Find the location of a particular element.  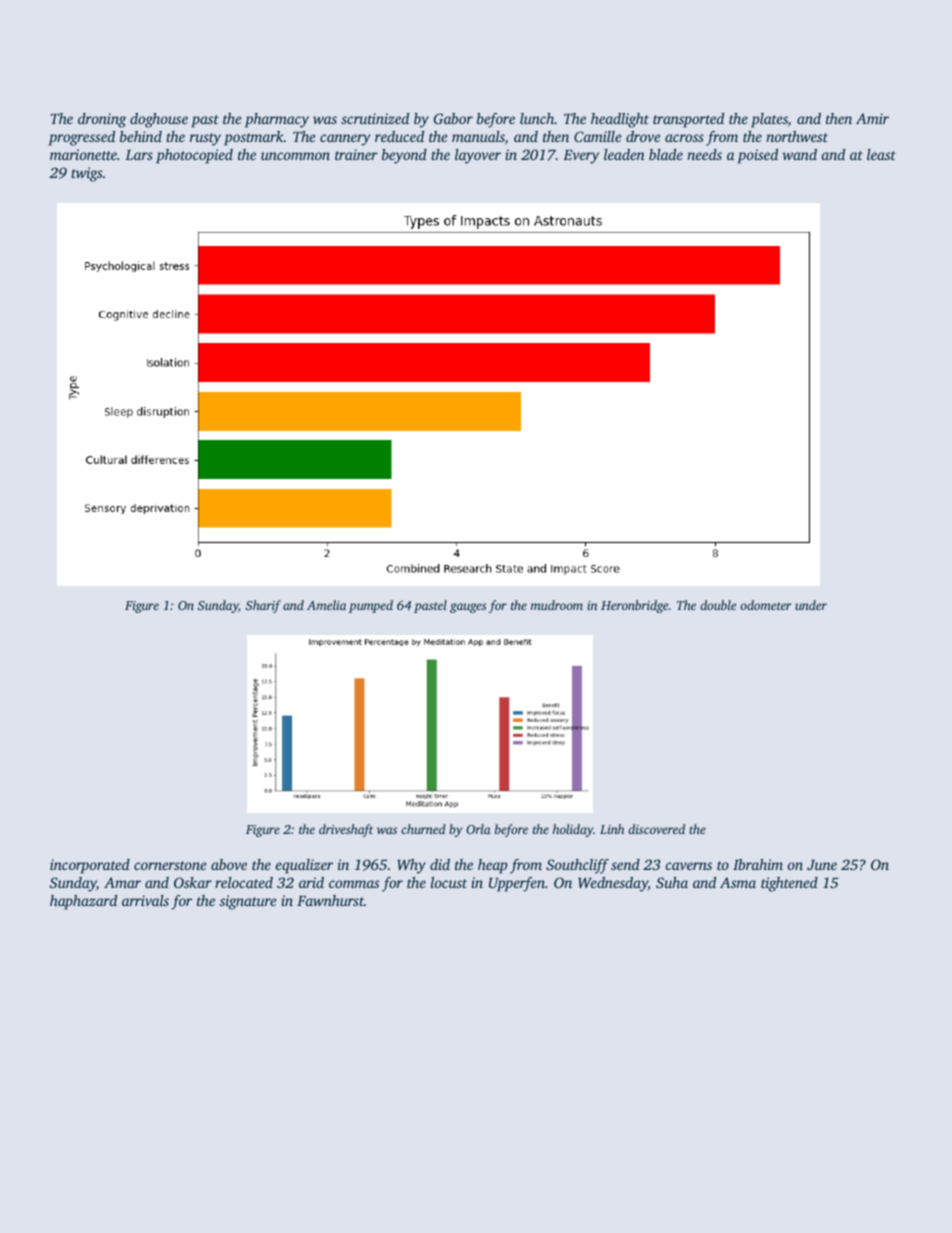

marionette is located at coordinates (83, 154).
